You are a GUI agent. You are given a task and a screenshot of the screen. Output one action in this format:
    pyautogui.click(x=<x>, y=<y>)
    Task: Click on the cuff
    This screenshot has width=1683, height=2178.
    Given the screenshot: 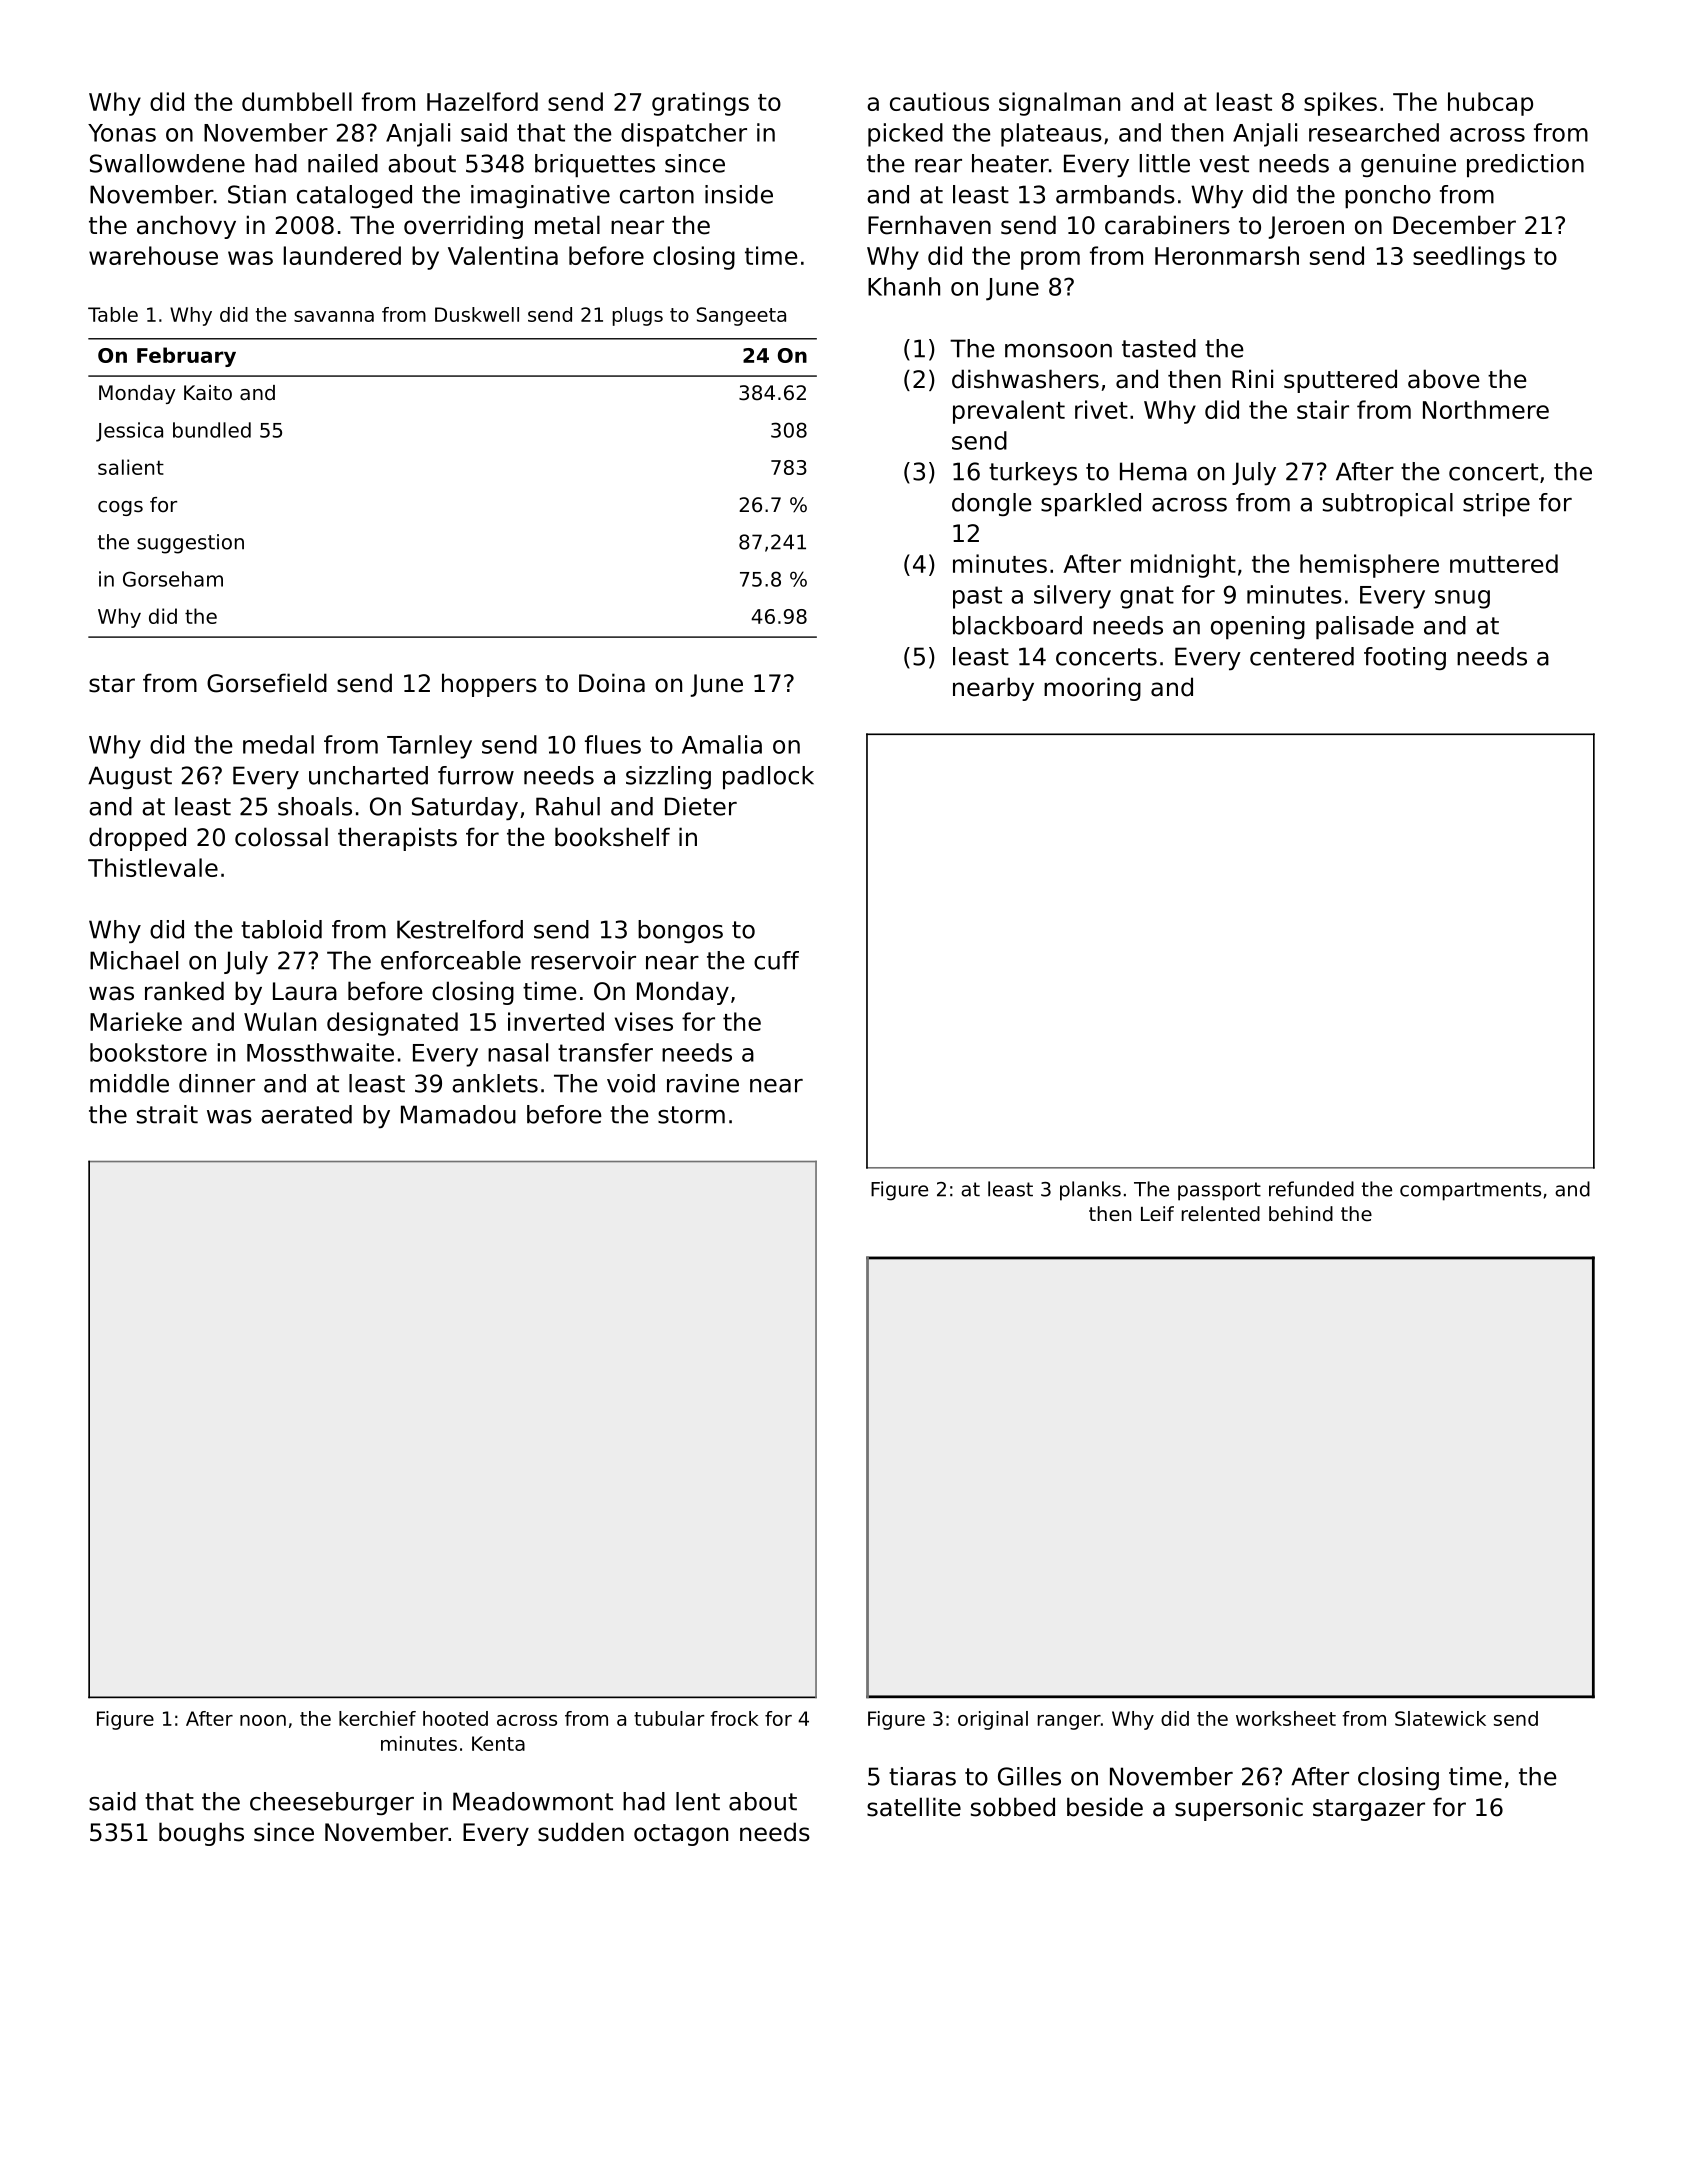 What is the action you would take?
    pyautogui.click(x=776, y=960)
